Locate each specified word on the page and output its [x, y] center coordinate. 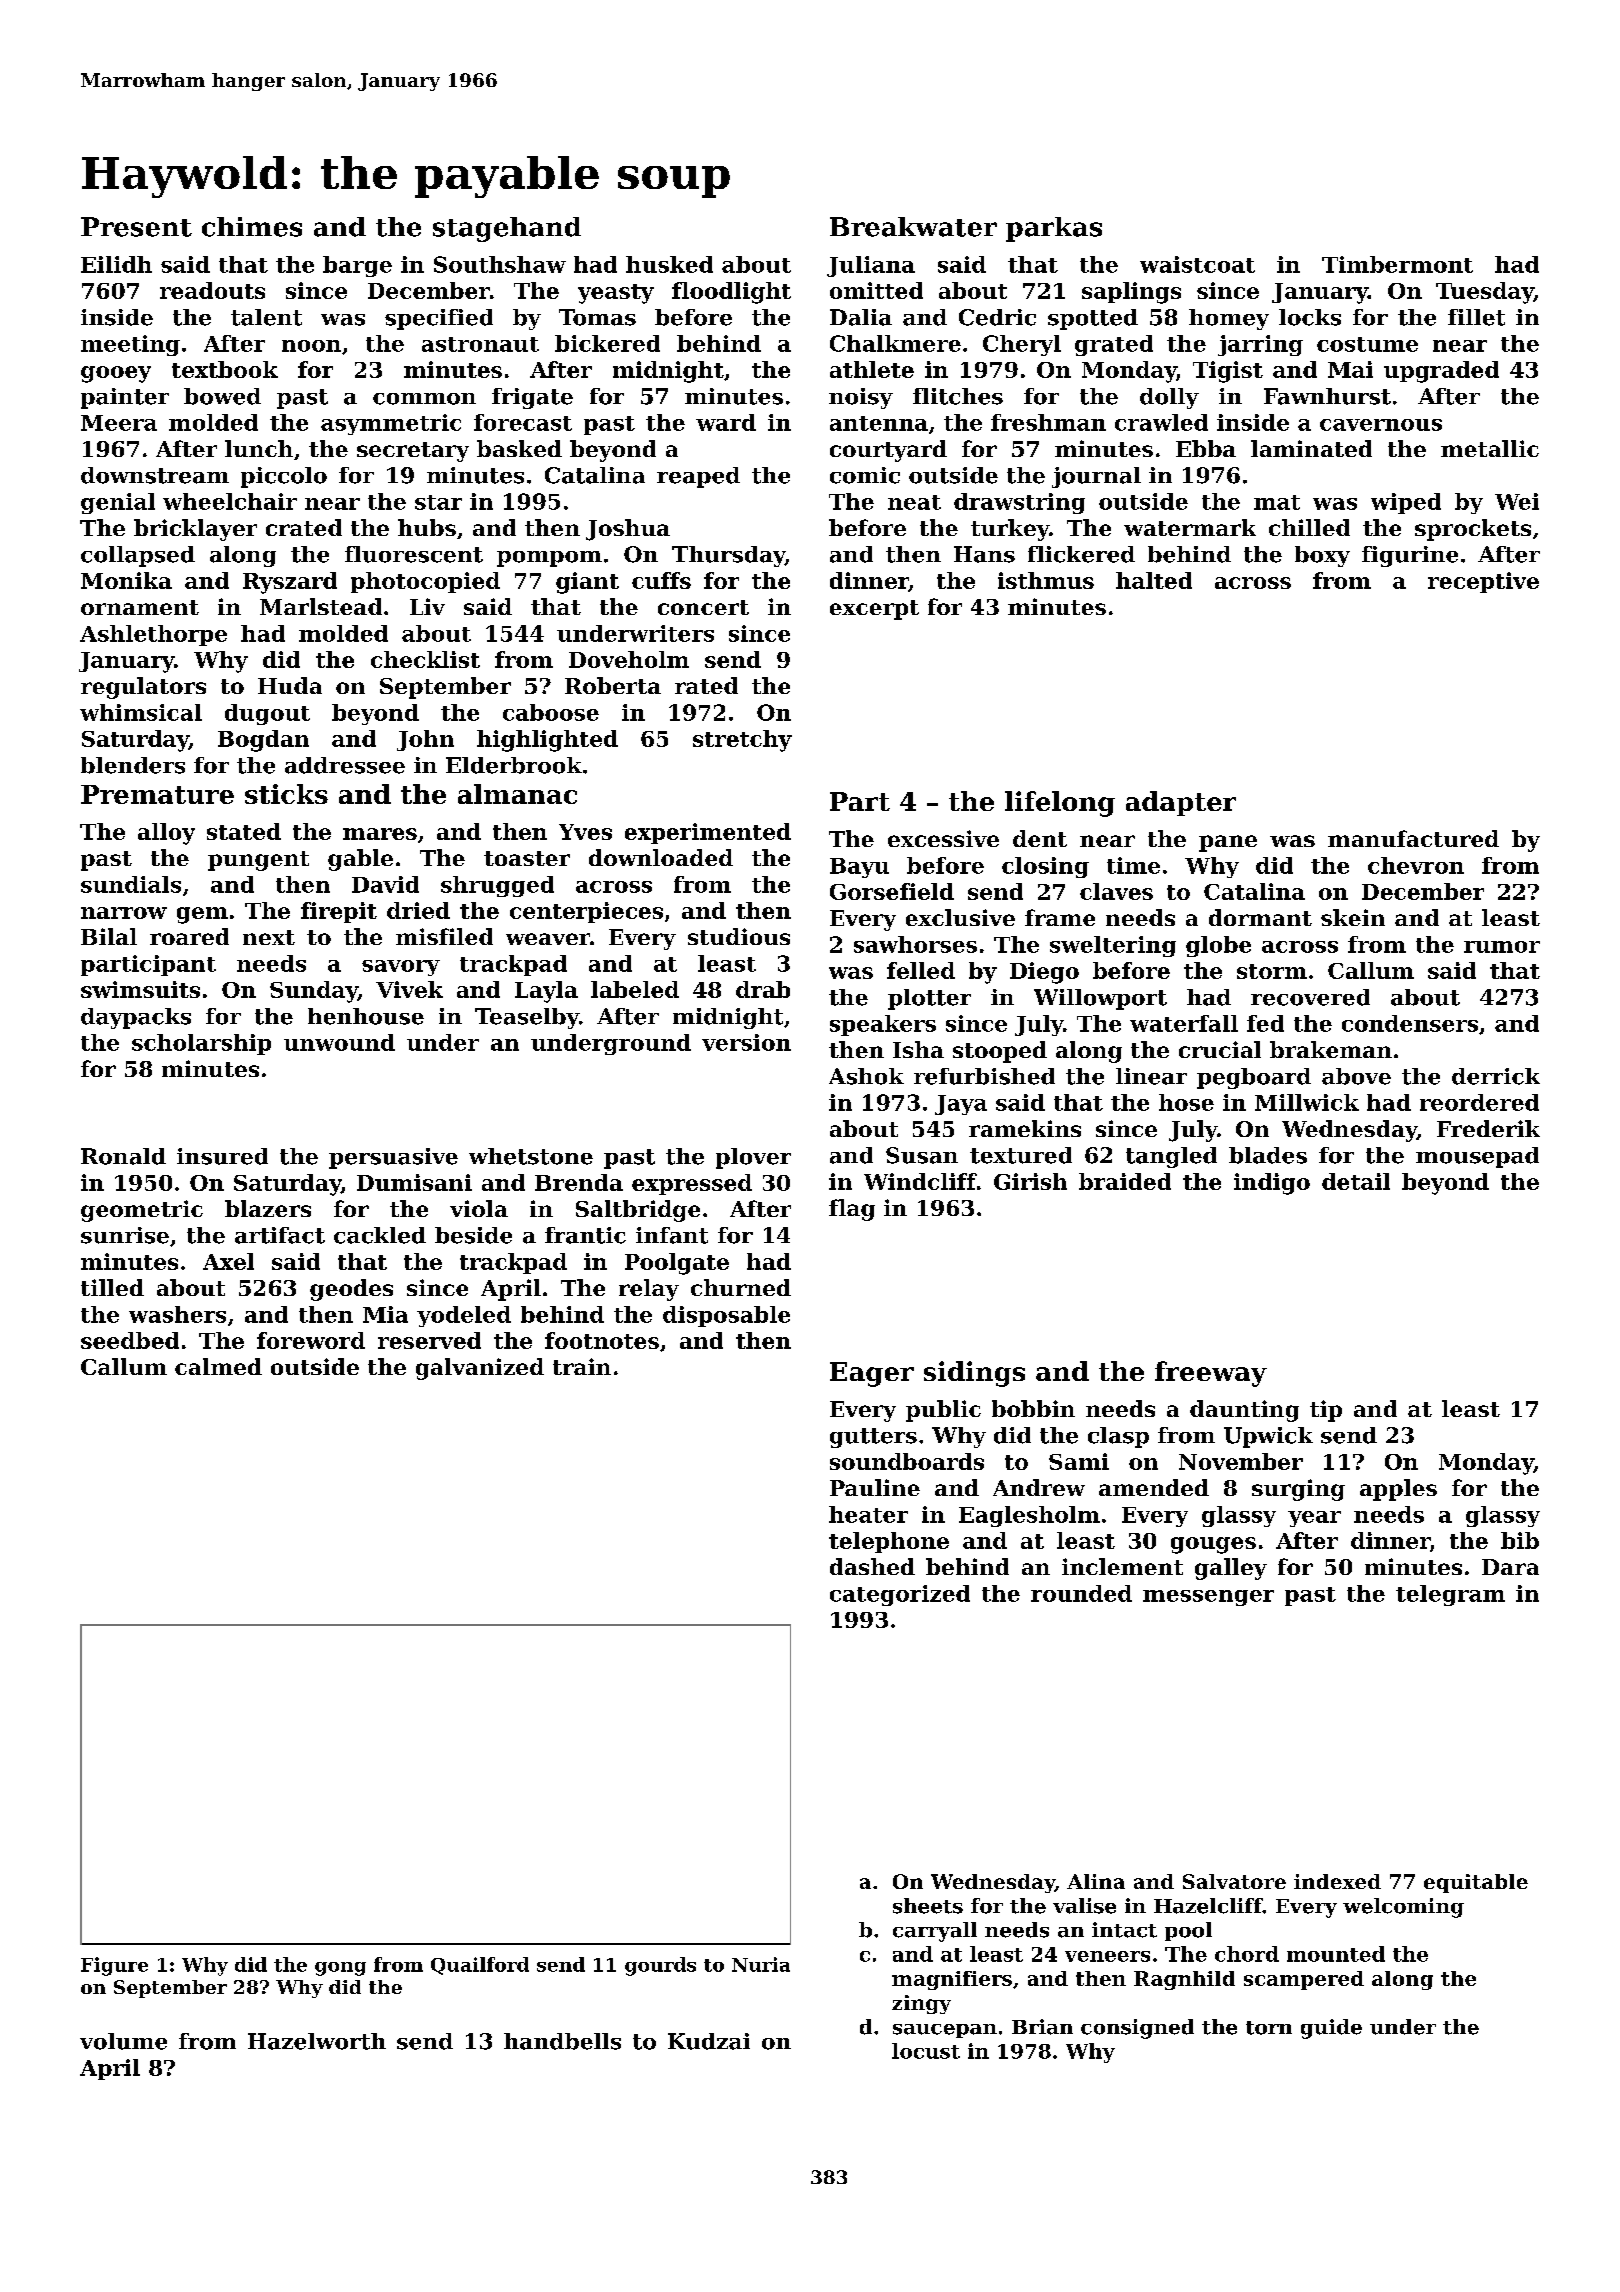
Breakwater [913, 227]
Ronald [123, 1156]
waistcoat [1197, 264]
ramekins [1025, 1128]
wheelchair [230, 501]
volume [123, 2041]
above [1356, 1076]
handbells [562, 2041]
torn [1269, 2028]
